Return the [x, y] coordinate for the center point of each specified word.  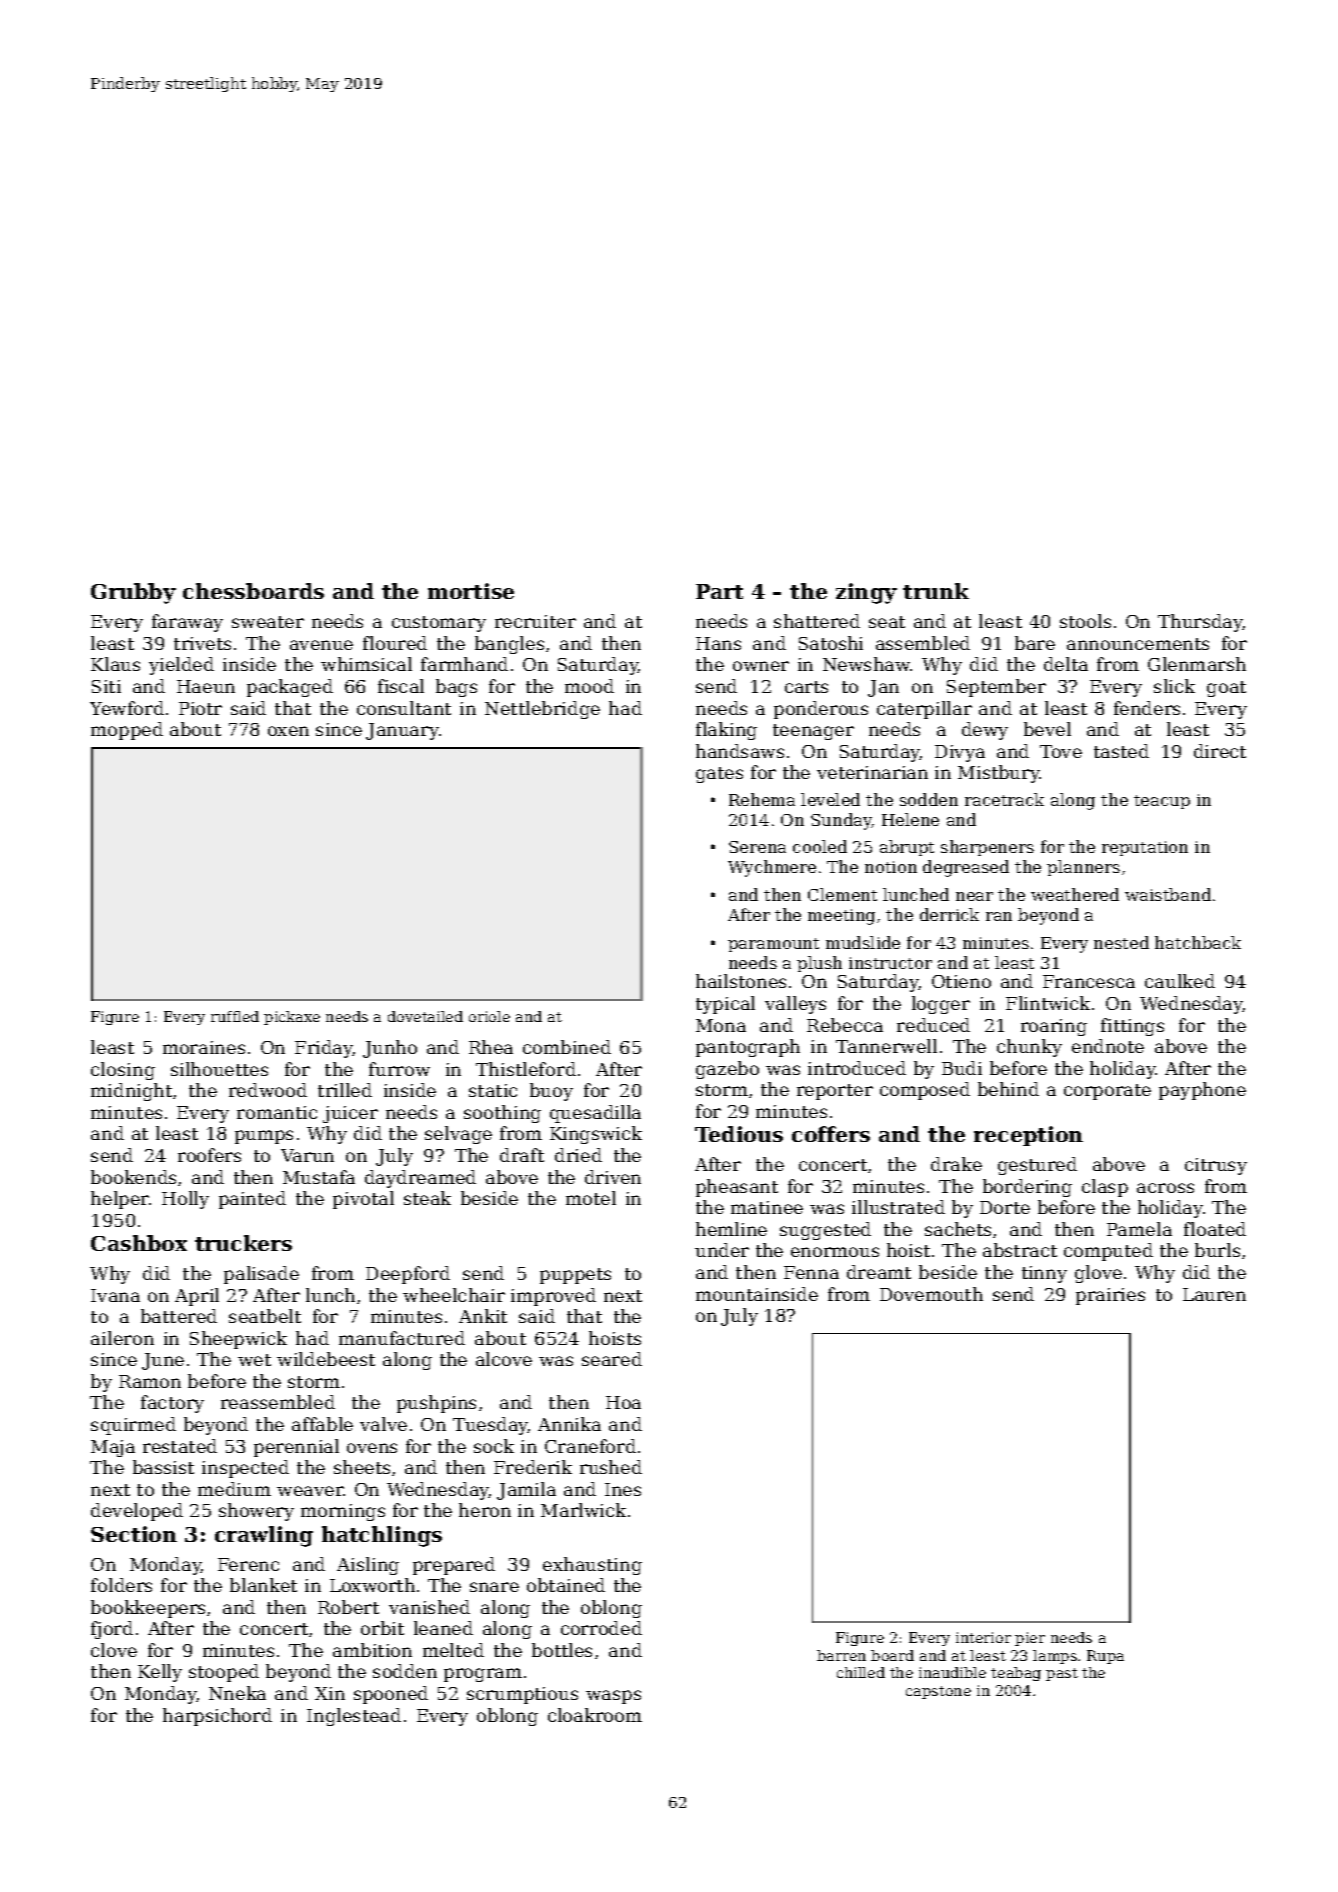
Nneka [237, 1693]
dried [578, 1155]
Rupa [1105, 1657]
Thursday [1200, 623]
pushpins [436, 1404]
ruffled [235, 1016]
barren [841, 1655]
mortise [471, 591]
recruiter [535, 621]
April [197, 1297]
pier [1030, 1639]
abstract [1020, 1250]
